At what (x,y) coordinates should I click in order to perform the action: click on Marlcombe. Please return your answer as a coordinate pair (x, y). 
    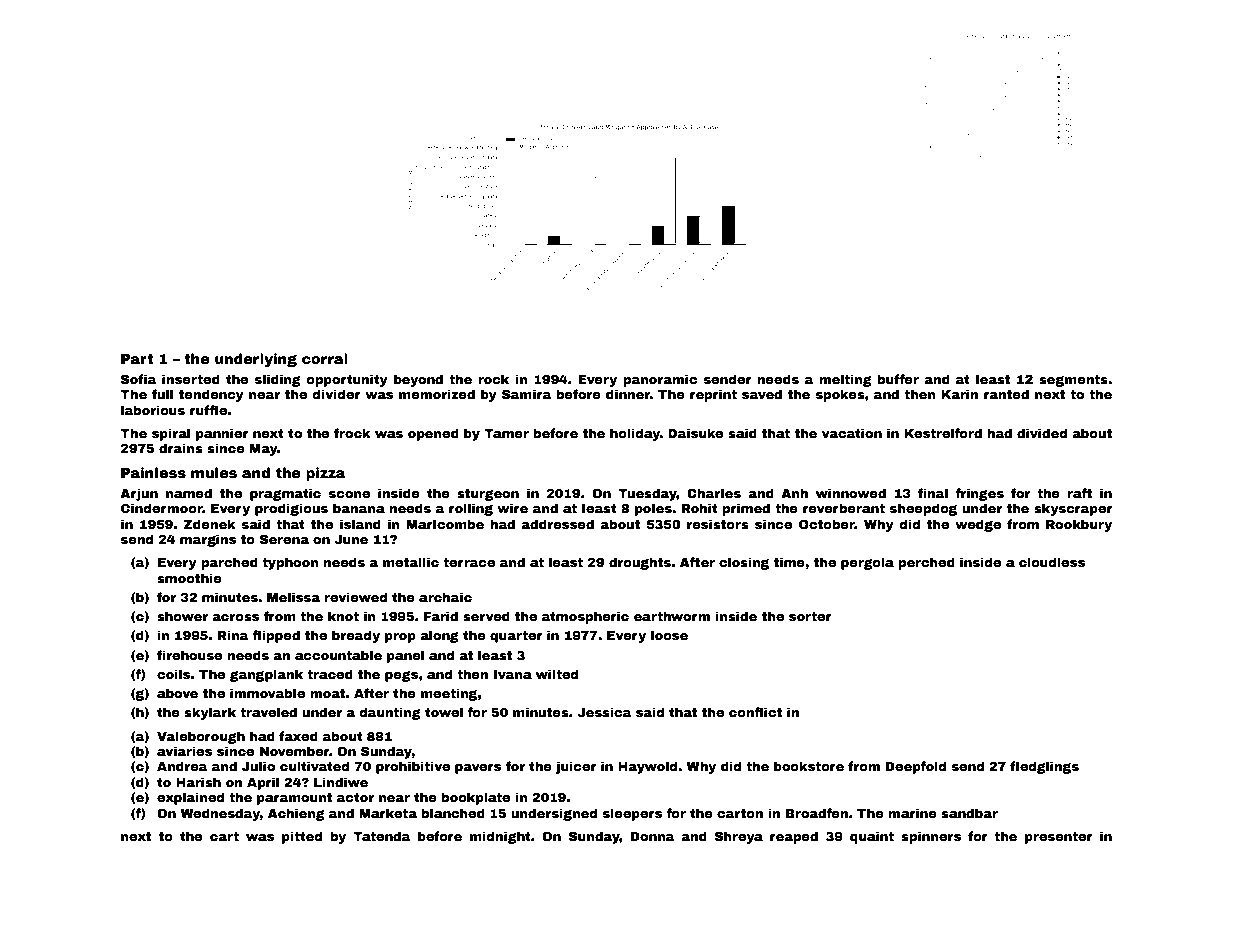
    Looking at the image, I should click on (445, 524).
